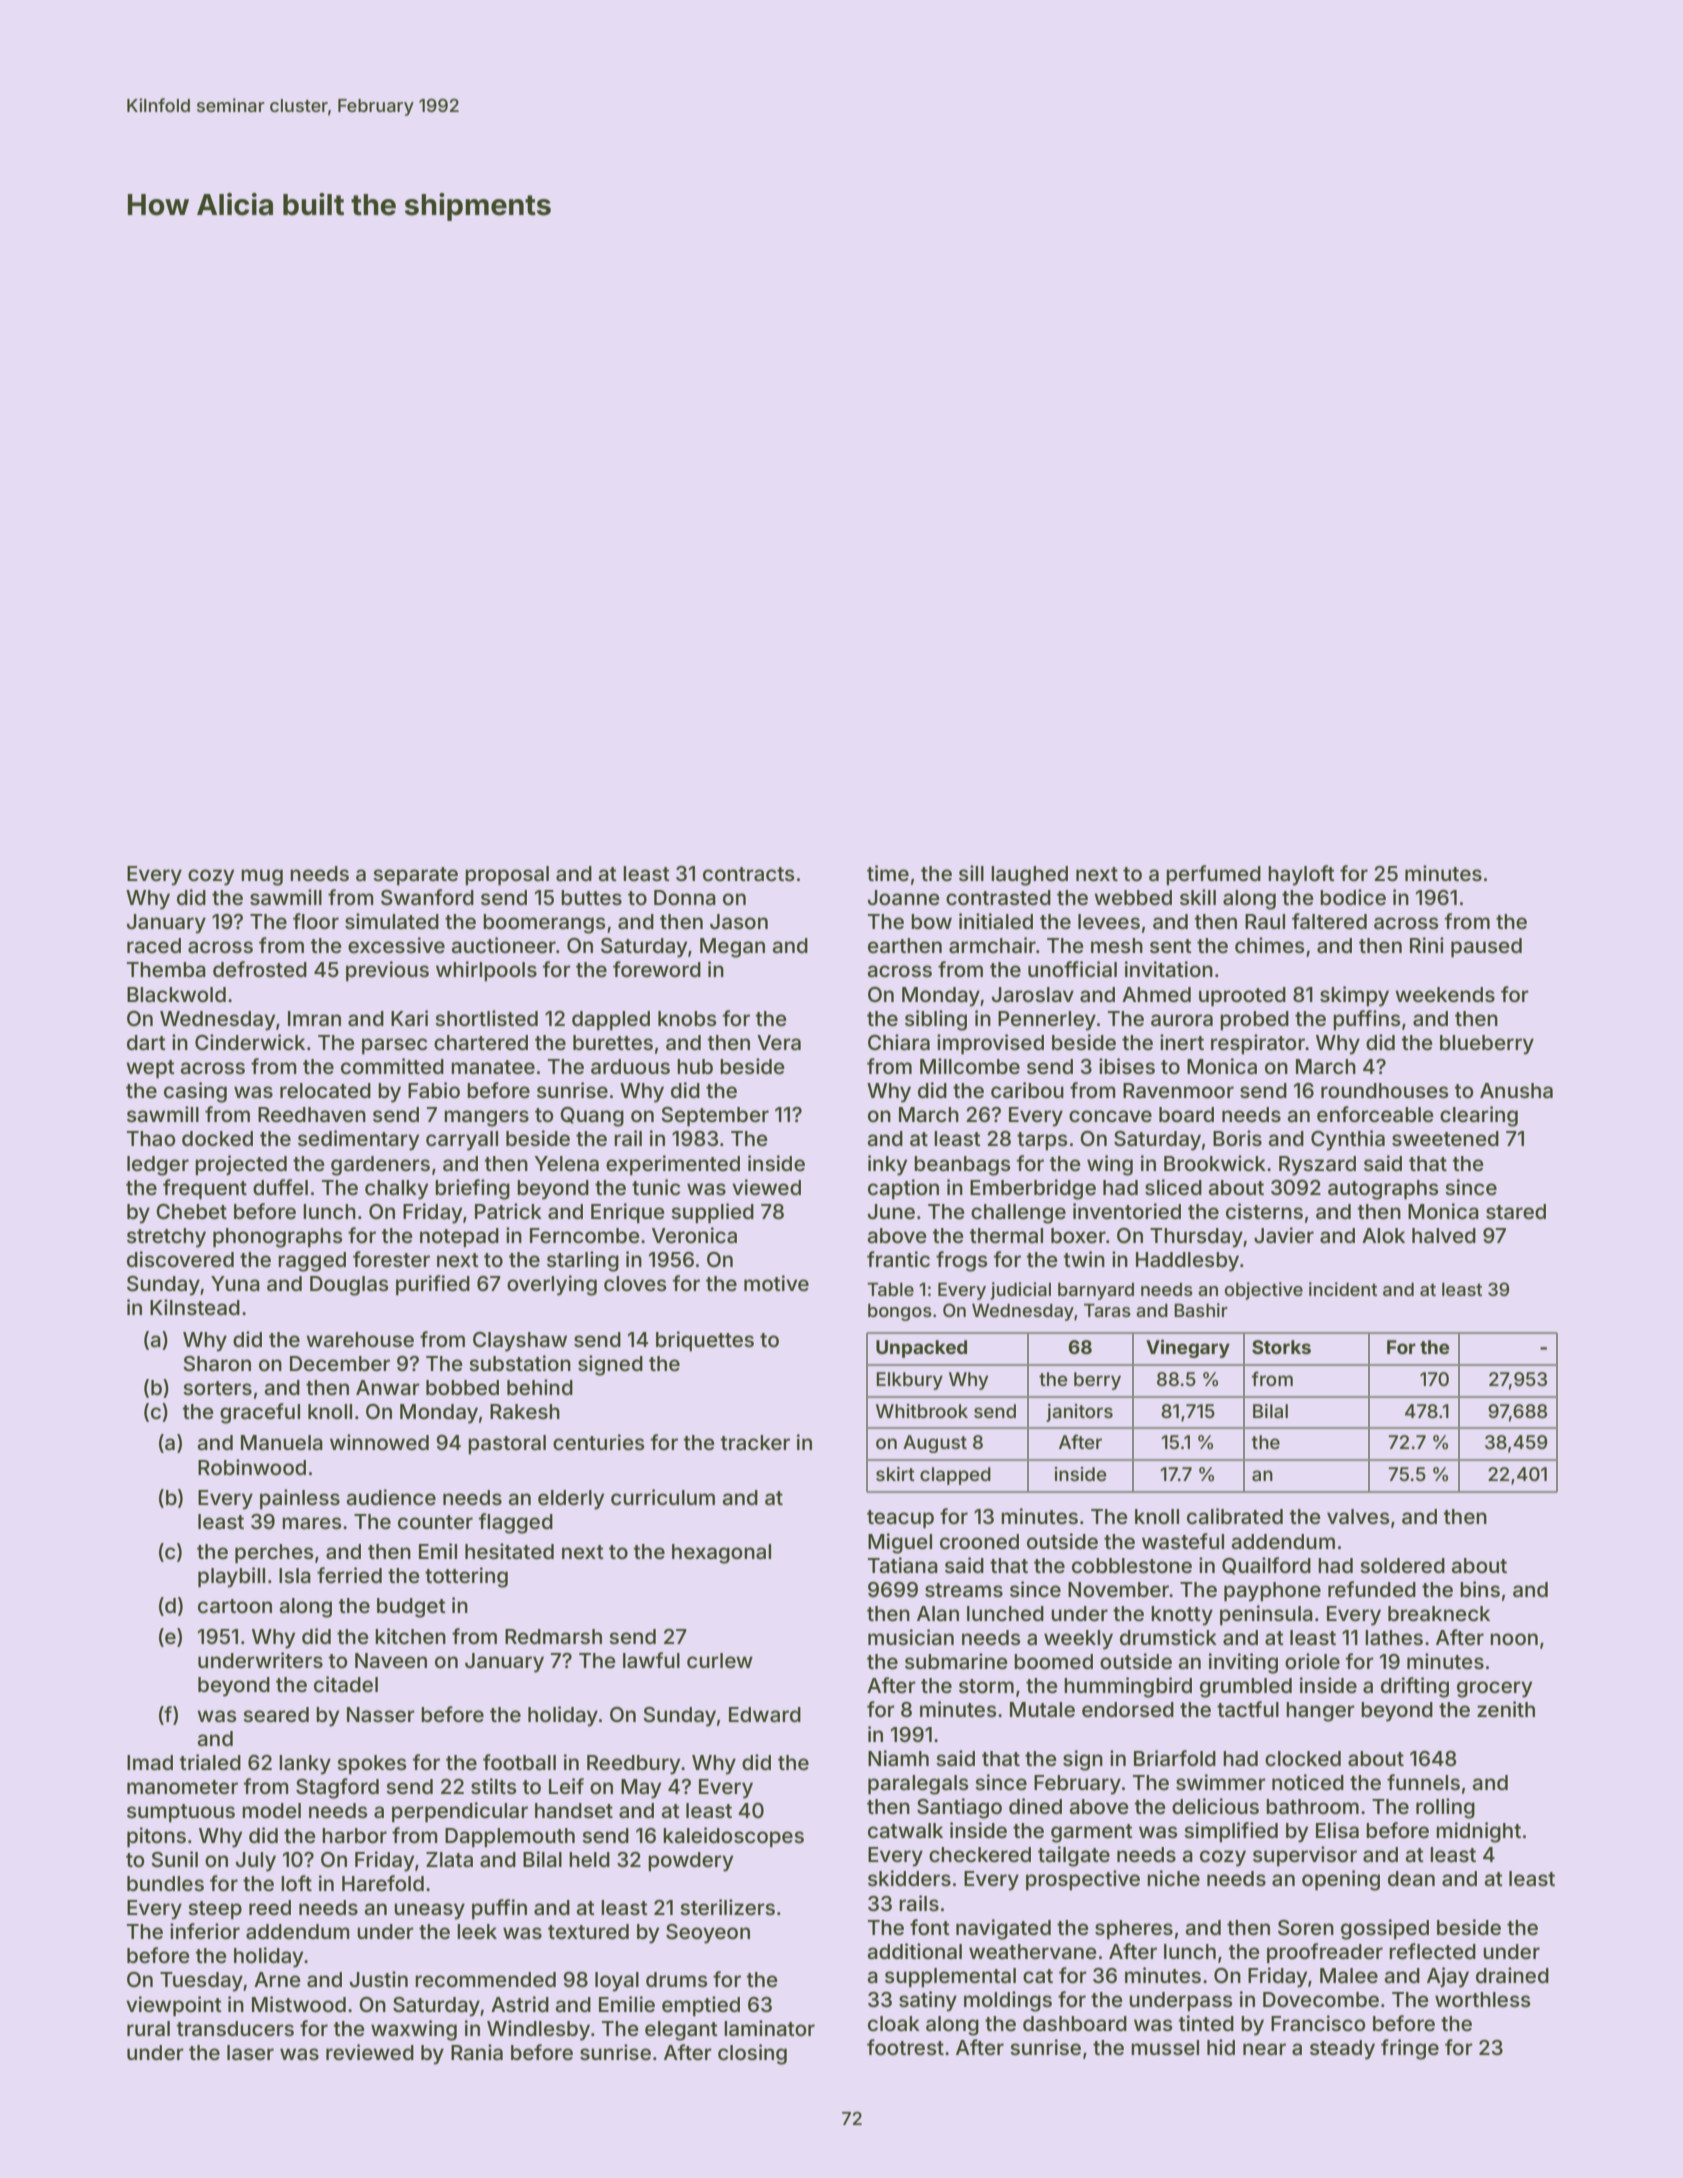  Describe the element at coordinates (749, 874) in the document. I see `contracts` at that location.
